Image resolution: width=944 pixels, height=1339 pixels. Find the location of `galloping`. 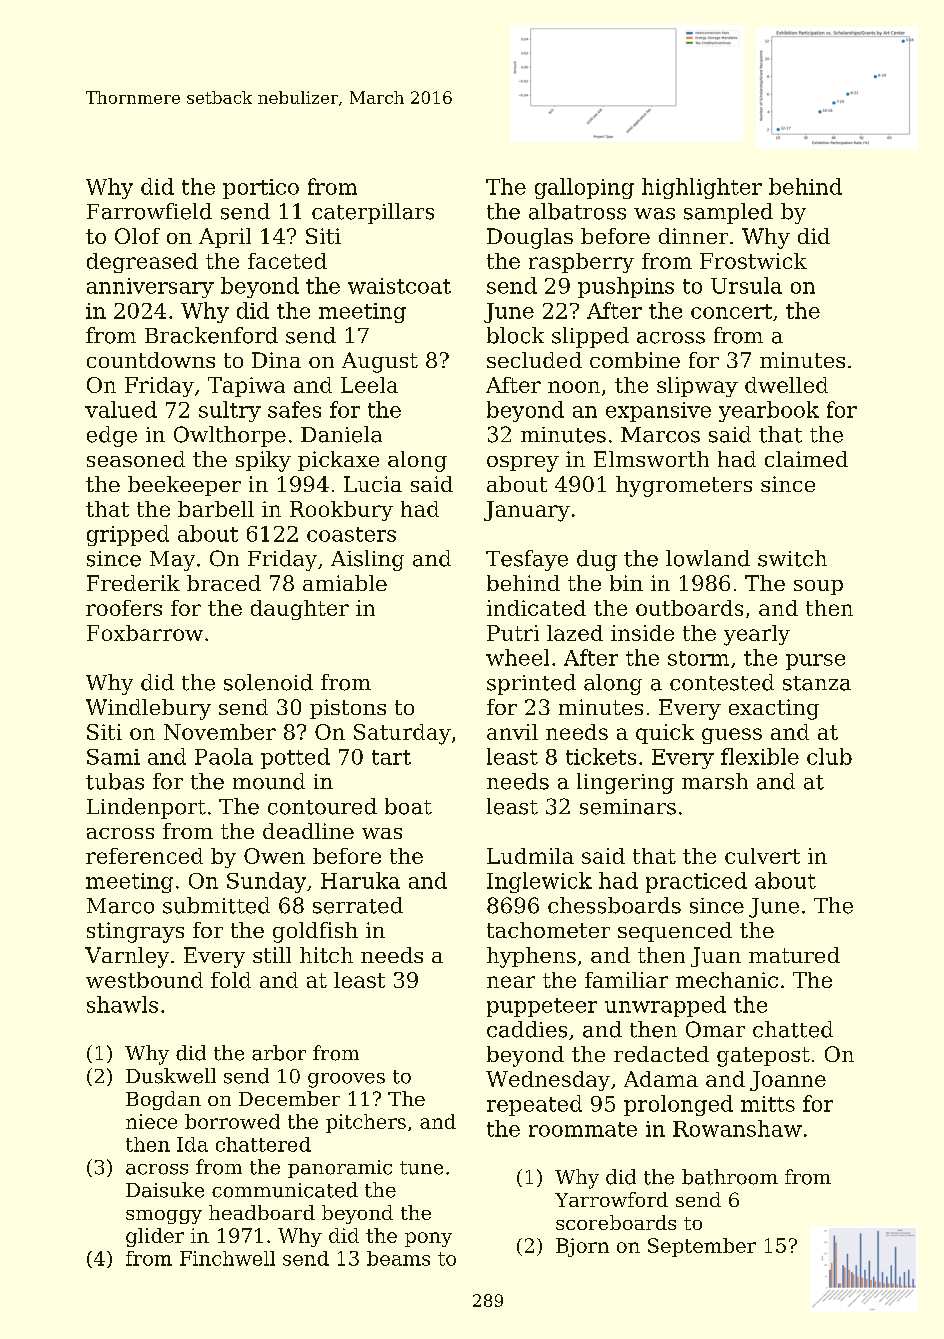

galloping is located at coordinates (584, 188).
